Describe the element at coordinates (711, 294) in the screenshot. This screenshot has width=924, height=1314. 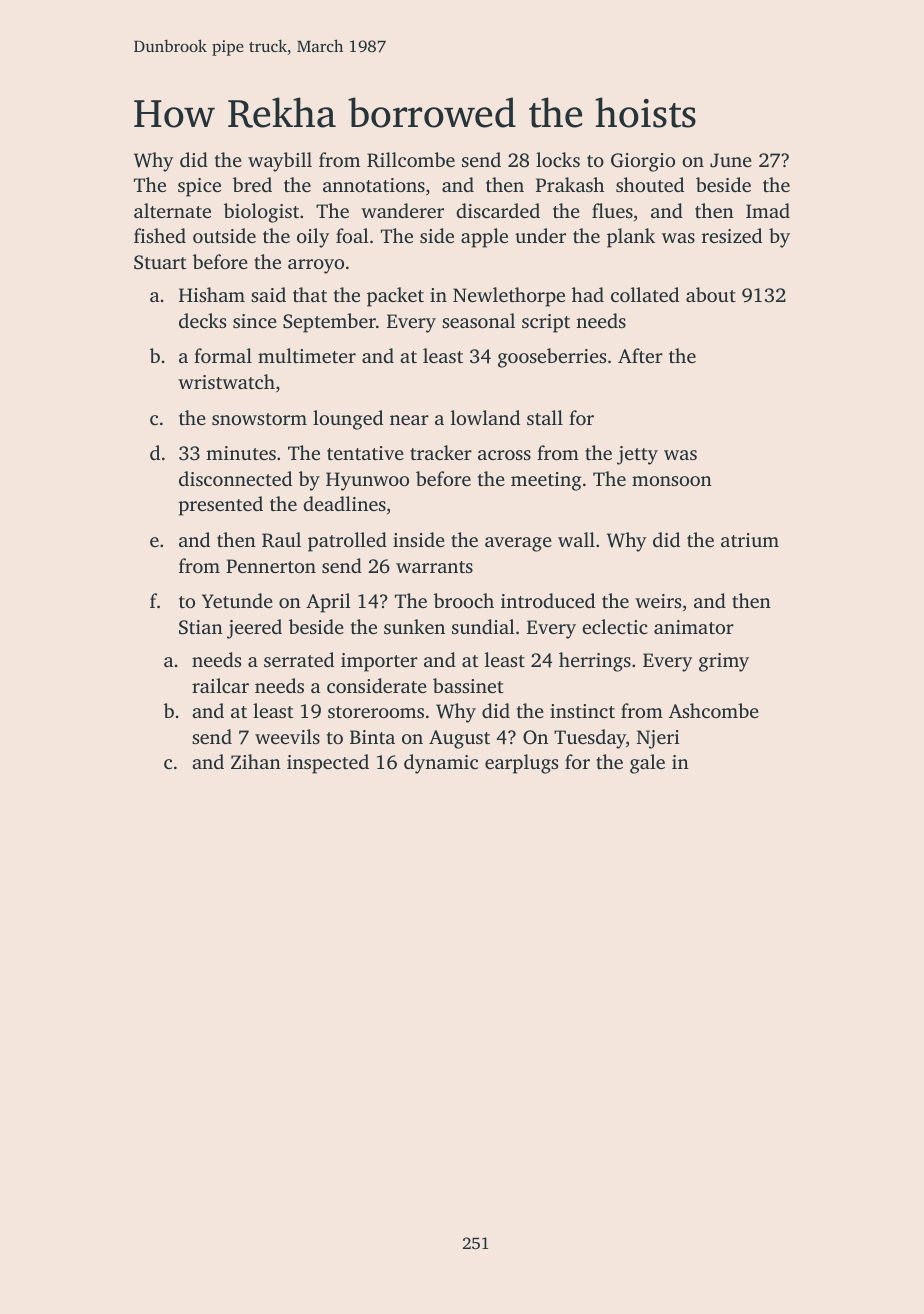
I see `about` at that location.
